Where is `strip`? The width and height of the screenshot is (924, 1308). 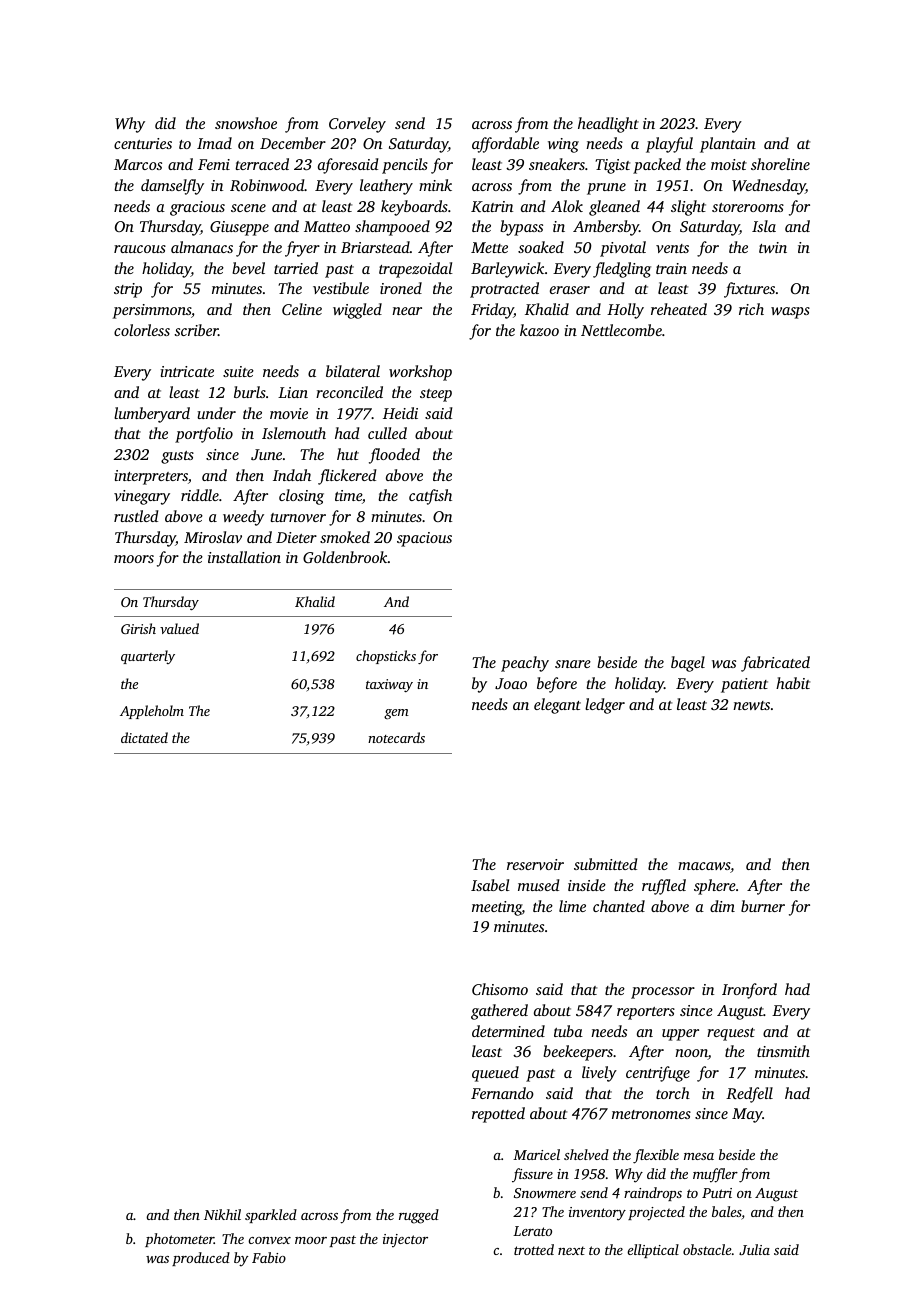
strip is located at coordinates (128, 290).
